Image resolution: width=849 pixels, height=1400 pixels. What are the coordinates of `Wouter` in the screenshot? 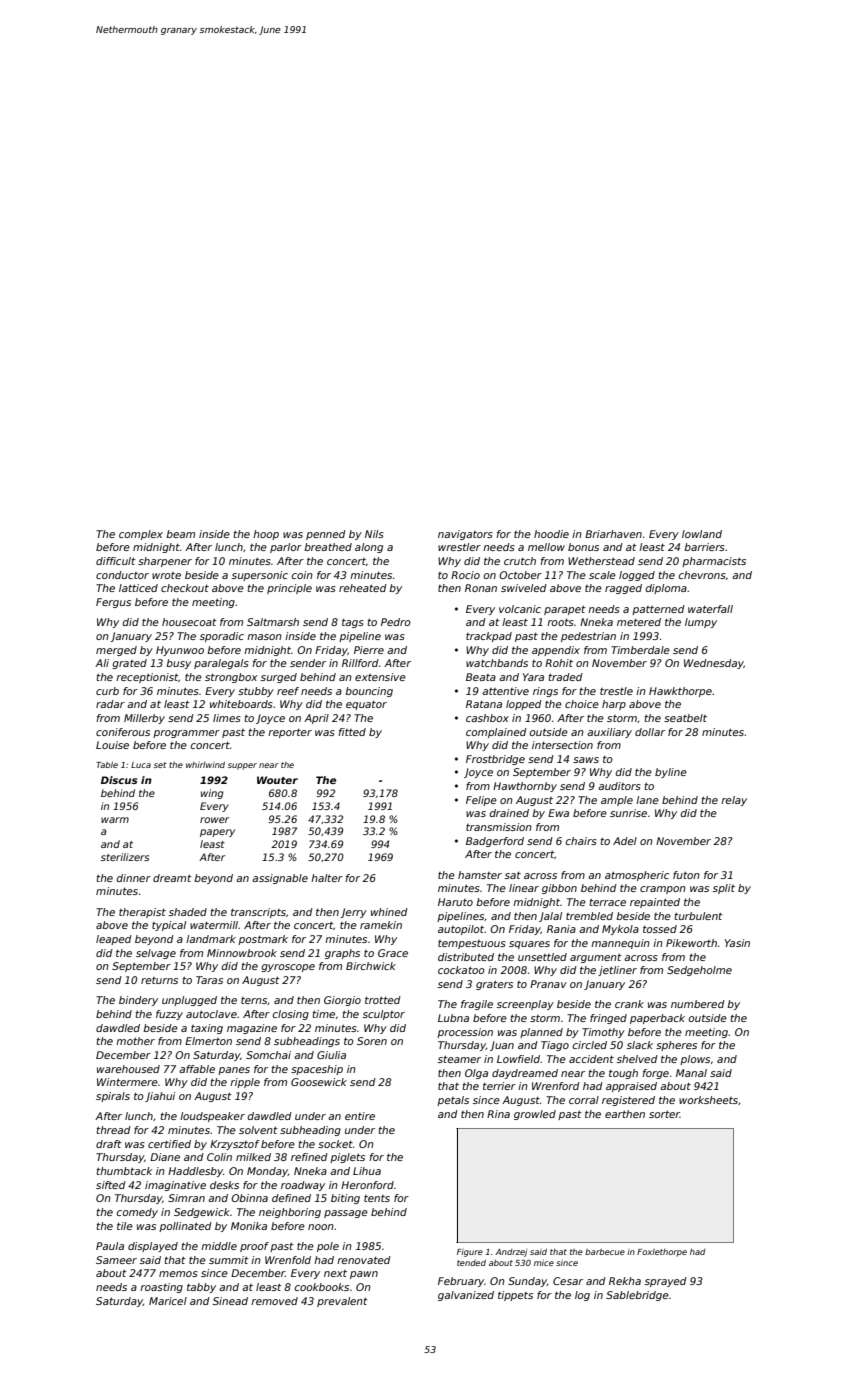 It's located at (277, 780).
